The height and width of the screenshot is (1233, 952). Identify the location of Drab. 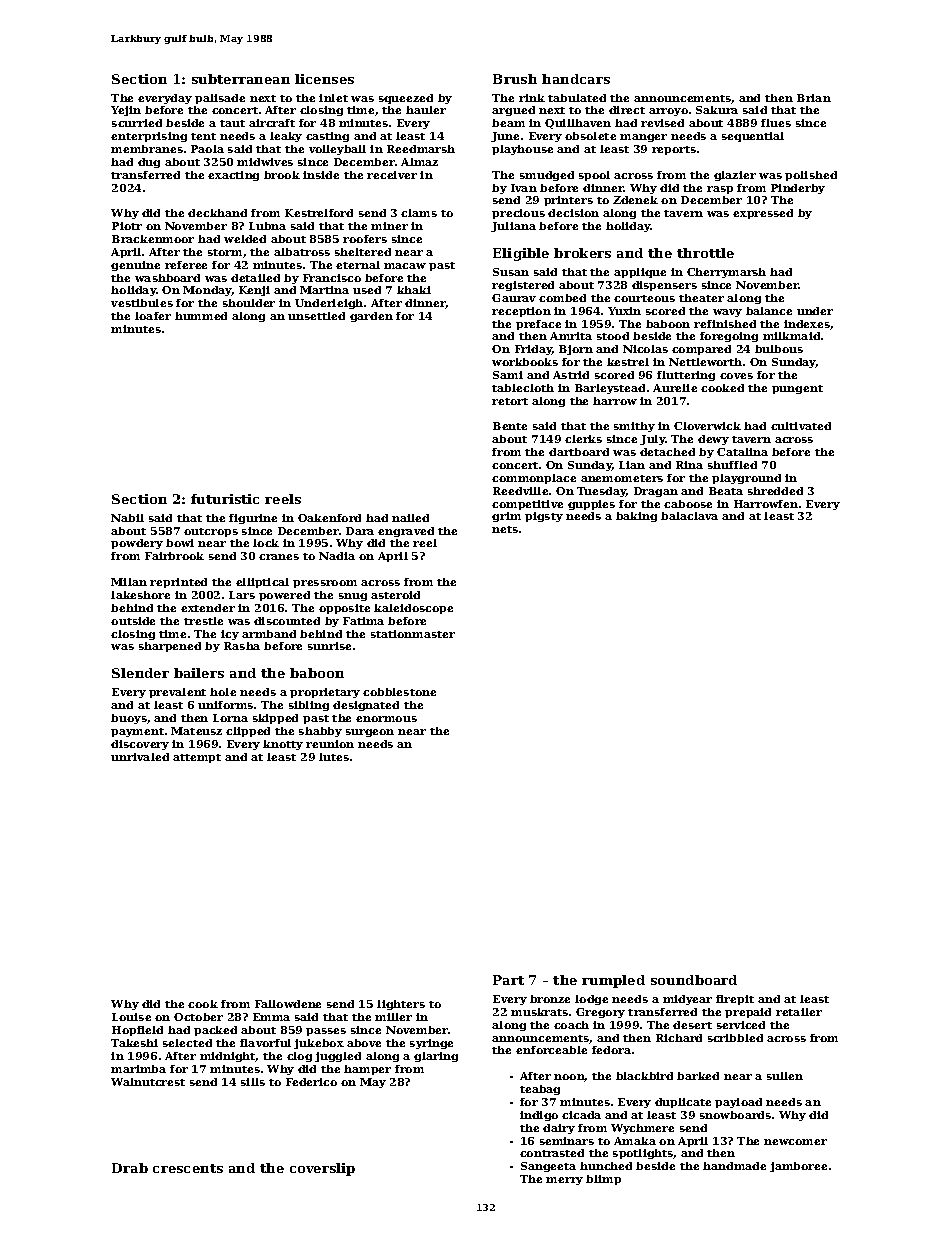
(130, 1168).
